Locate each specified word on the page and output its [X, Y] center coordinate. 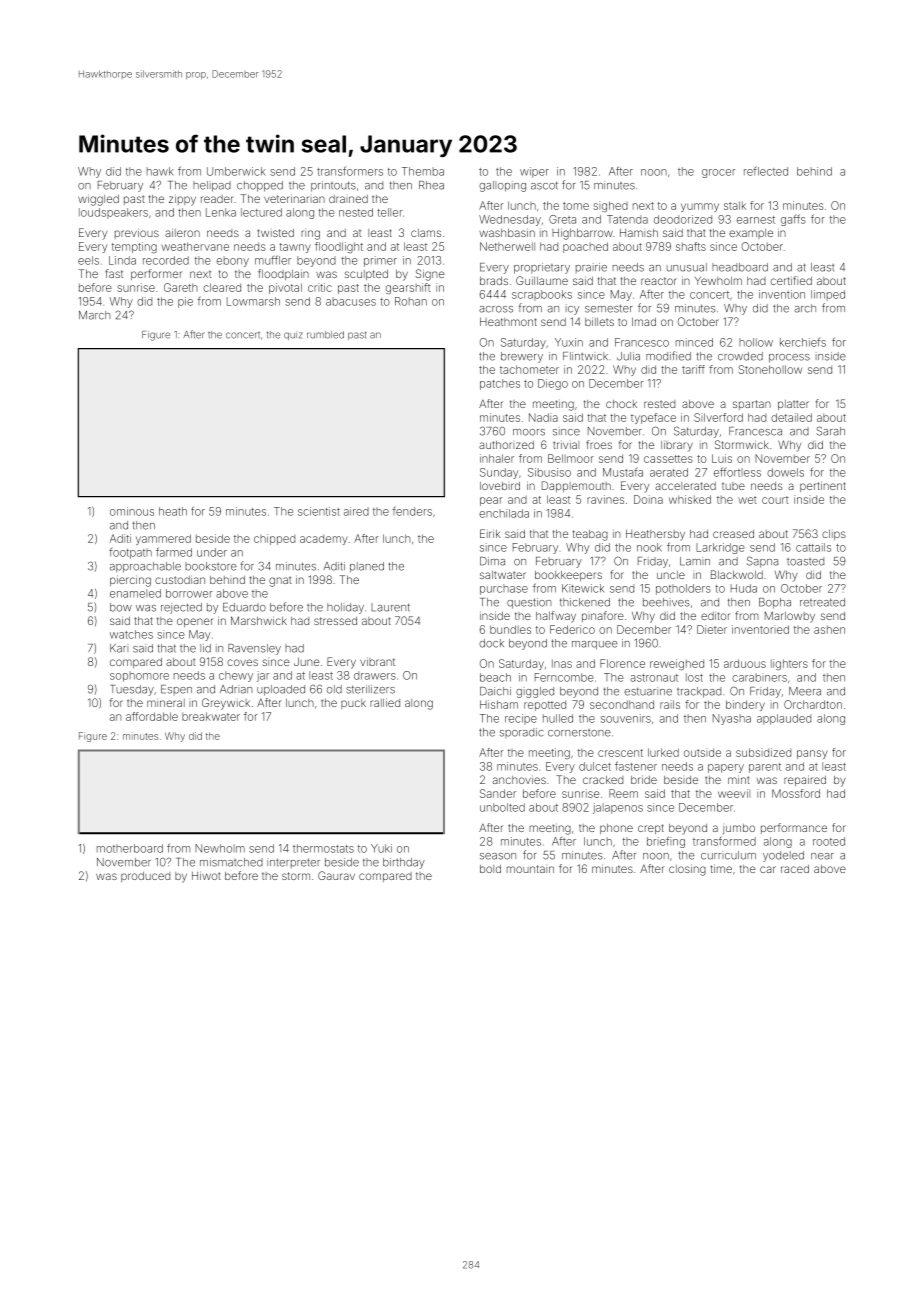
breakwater [211, 716]
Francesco [642, 342]
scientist [319, 511]
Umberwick [236, 171]
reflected [766, 171]
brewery [522, 357]
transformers [350, 171]
